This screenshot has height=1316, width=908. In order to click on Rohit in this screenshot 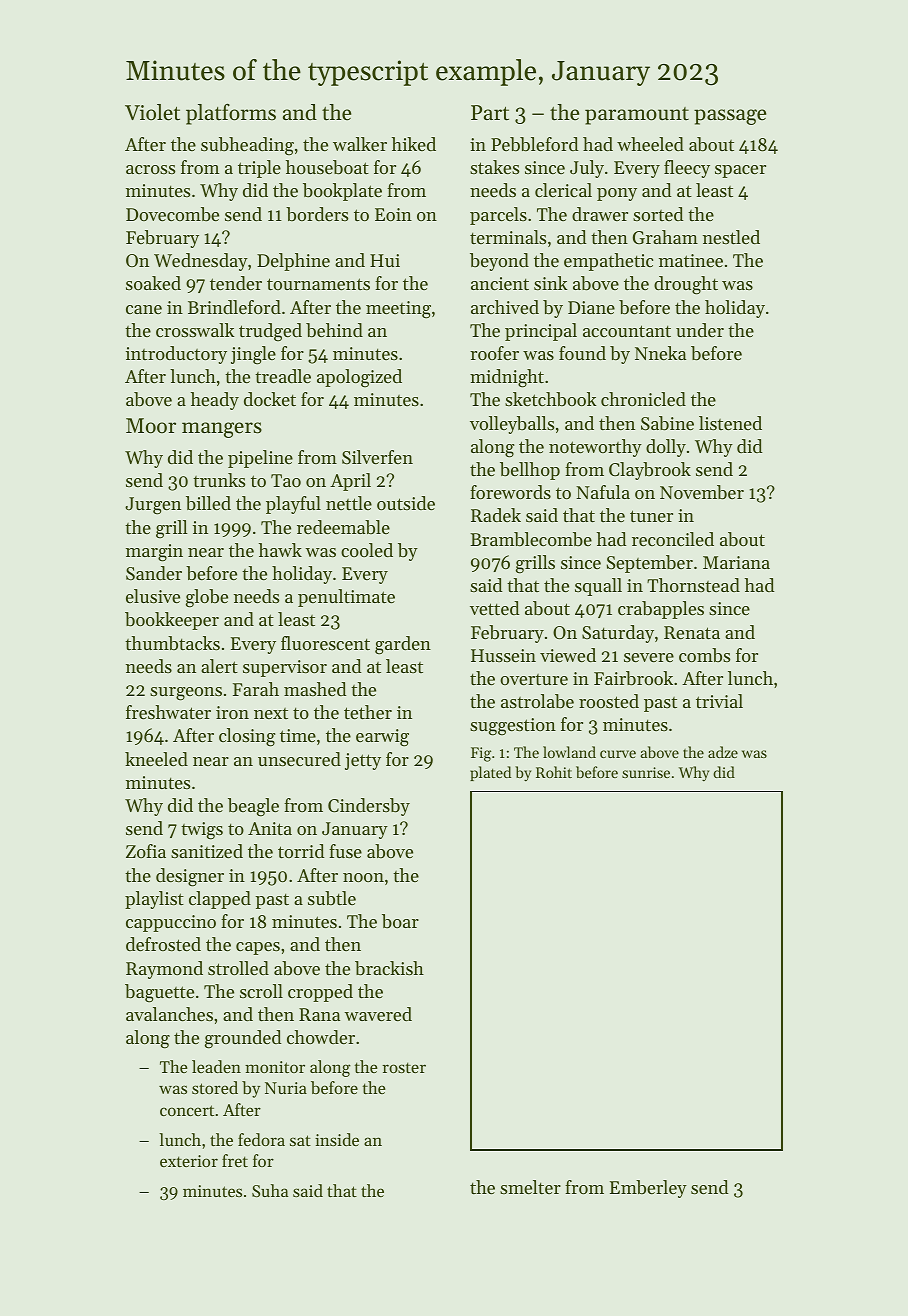, I will do `click(554, 772)`.
